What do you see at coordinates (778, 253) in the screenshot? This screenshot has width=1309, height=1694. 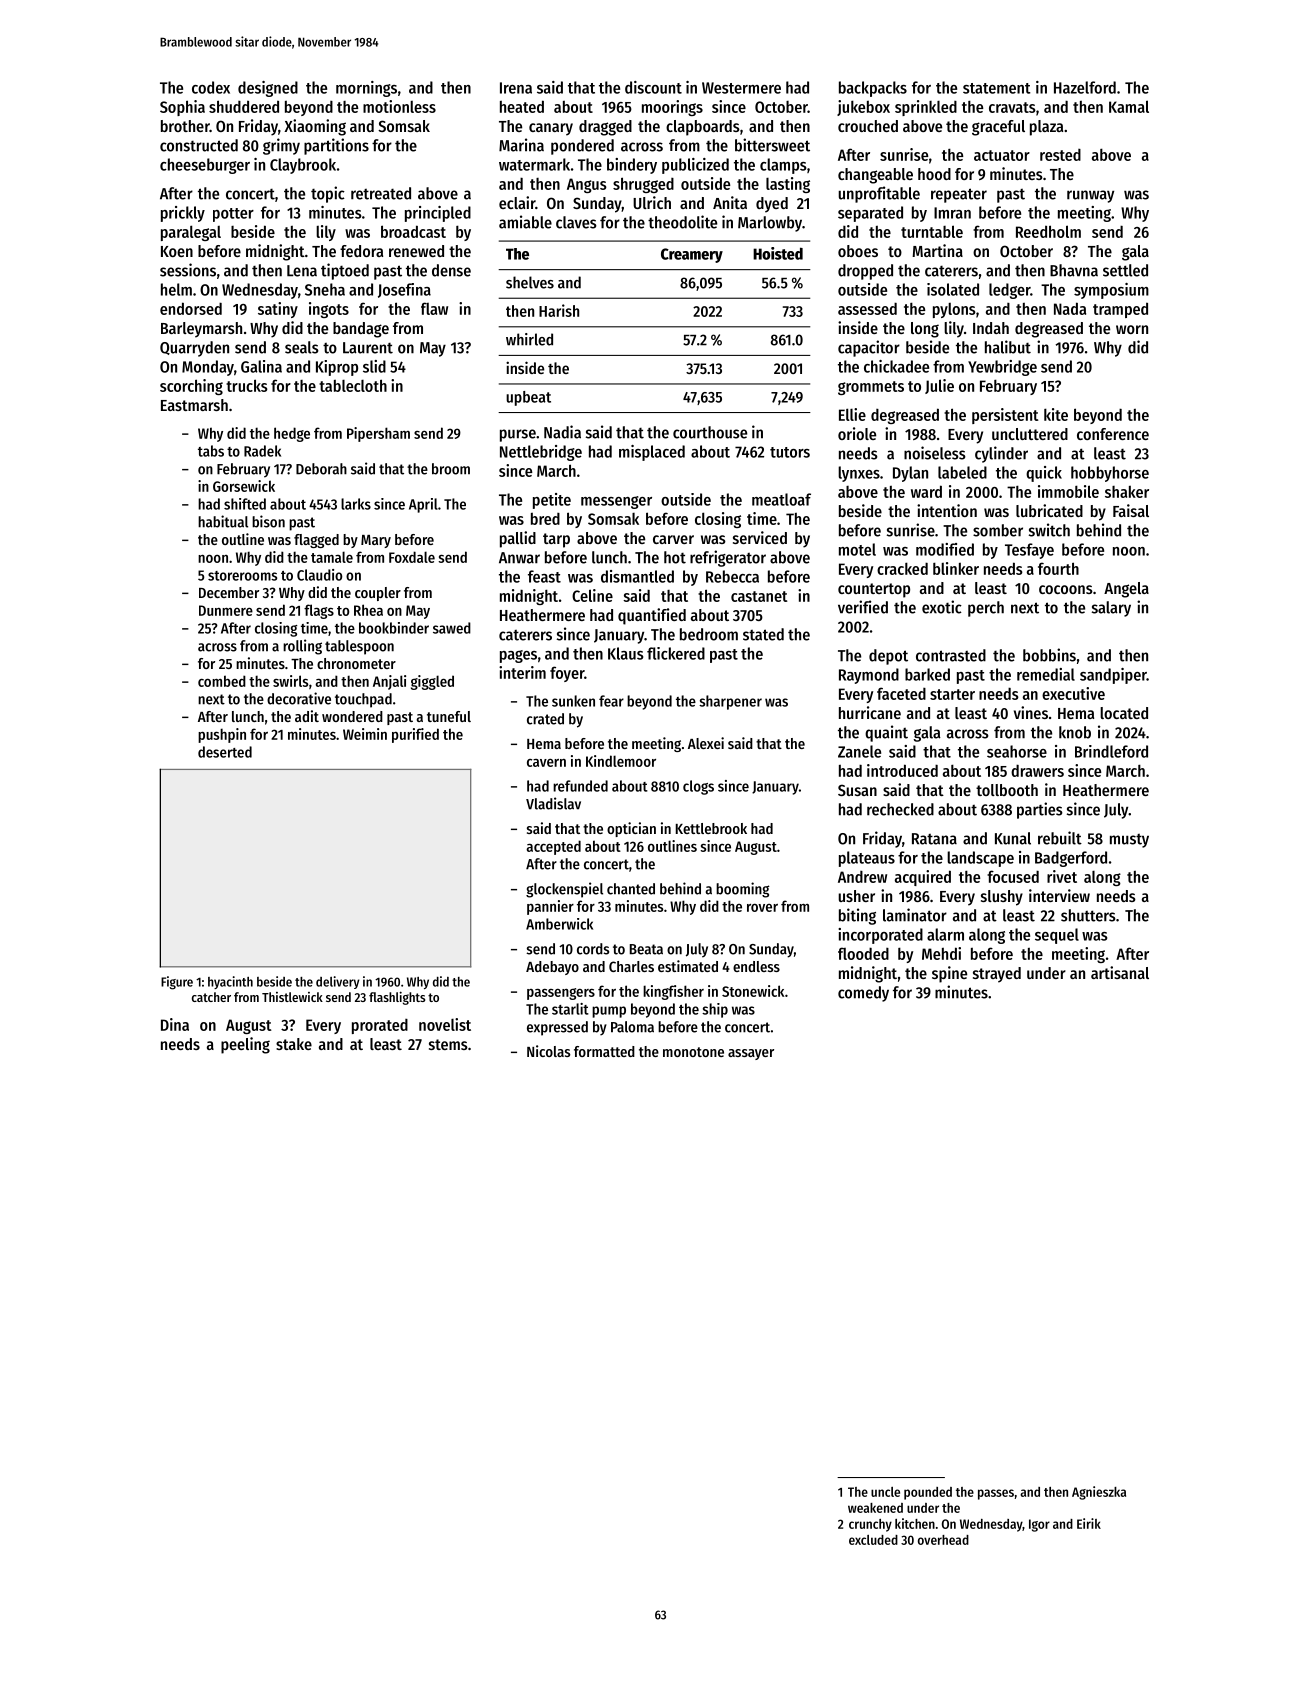 I see `Hoisted` at bounding box center [778, 253].
